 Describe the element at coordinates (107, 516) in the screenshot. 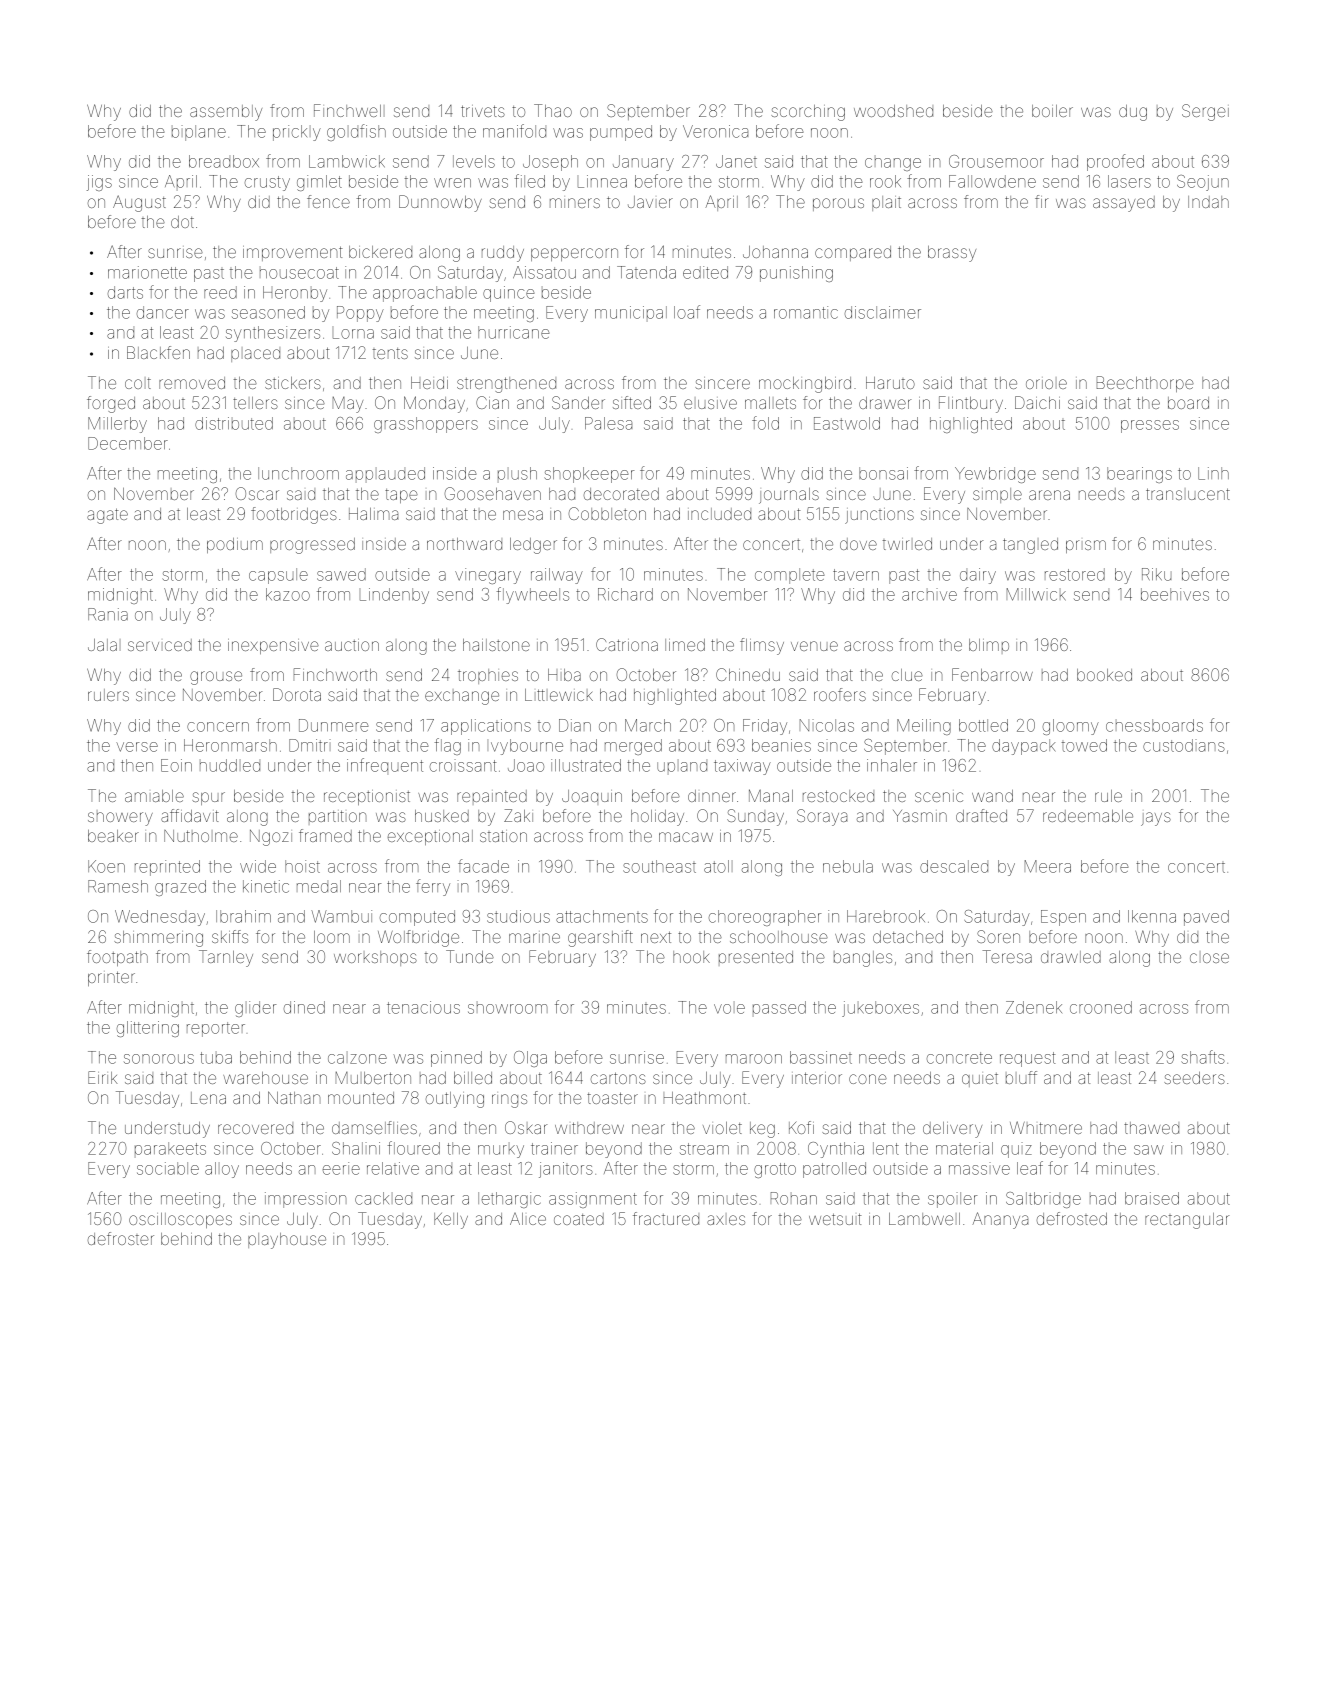

I see `agate` at that location.
